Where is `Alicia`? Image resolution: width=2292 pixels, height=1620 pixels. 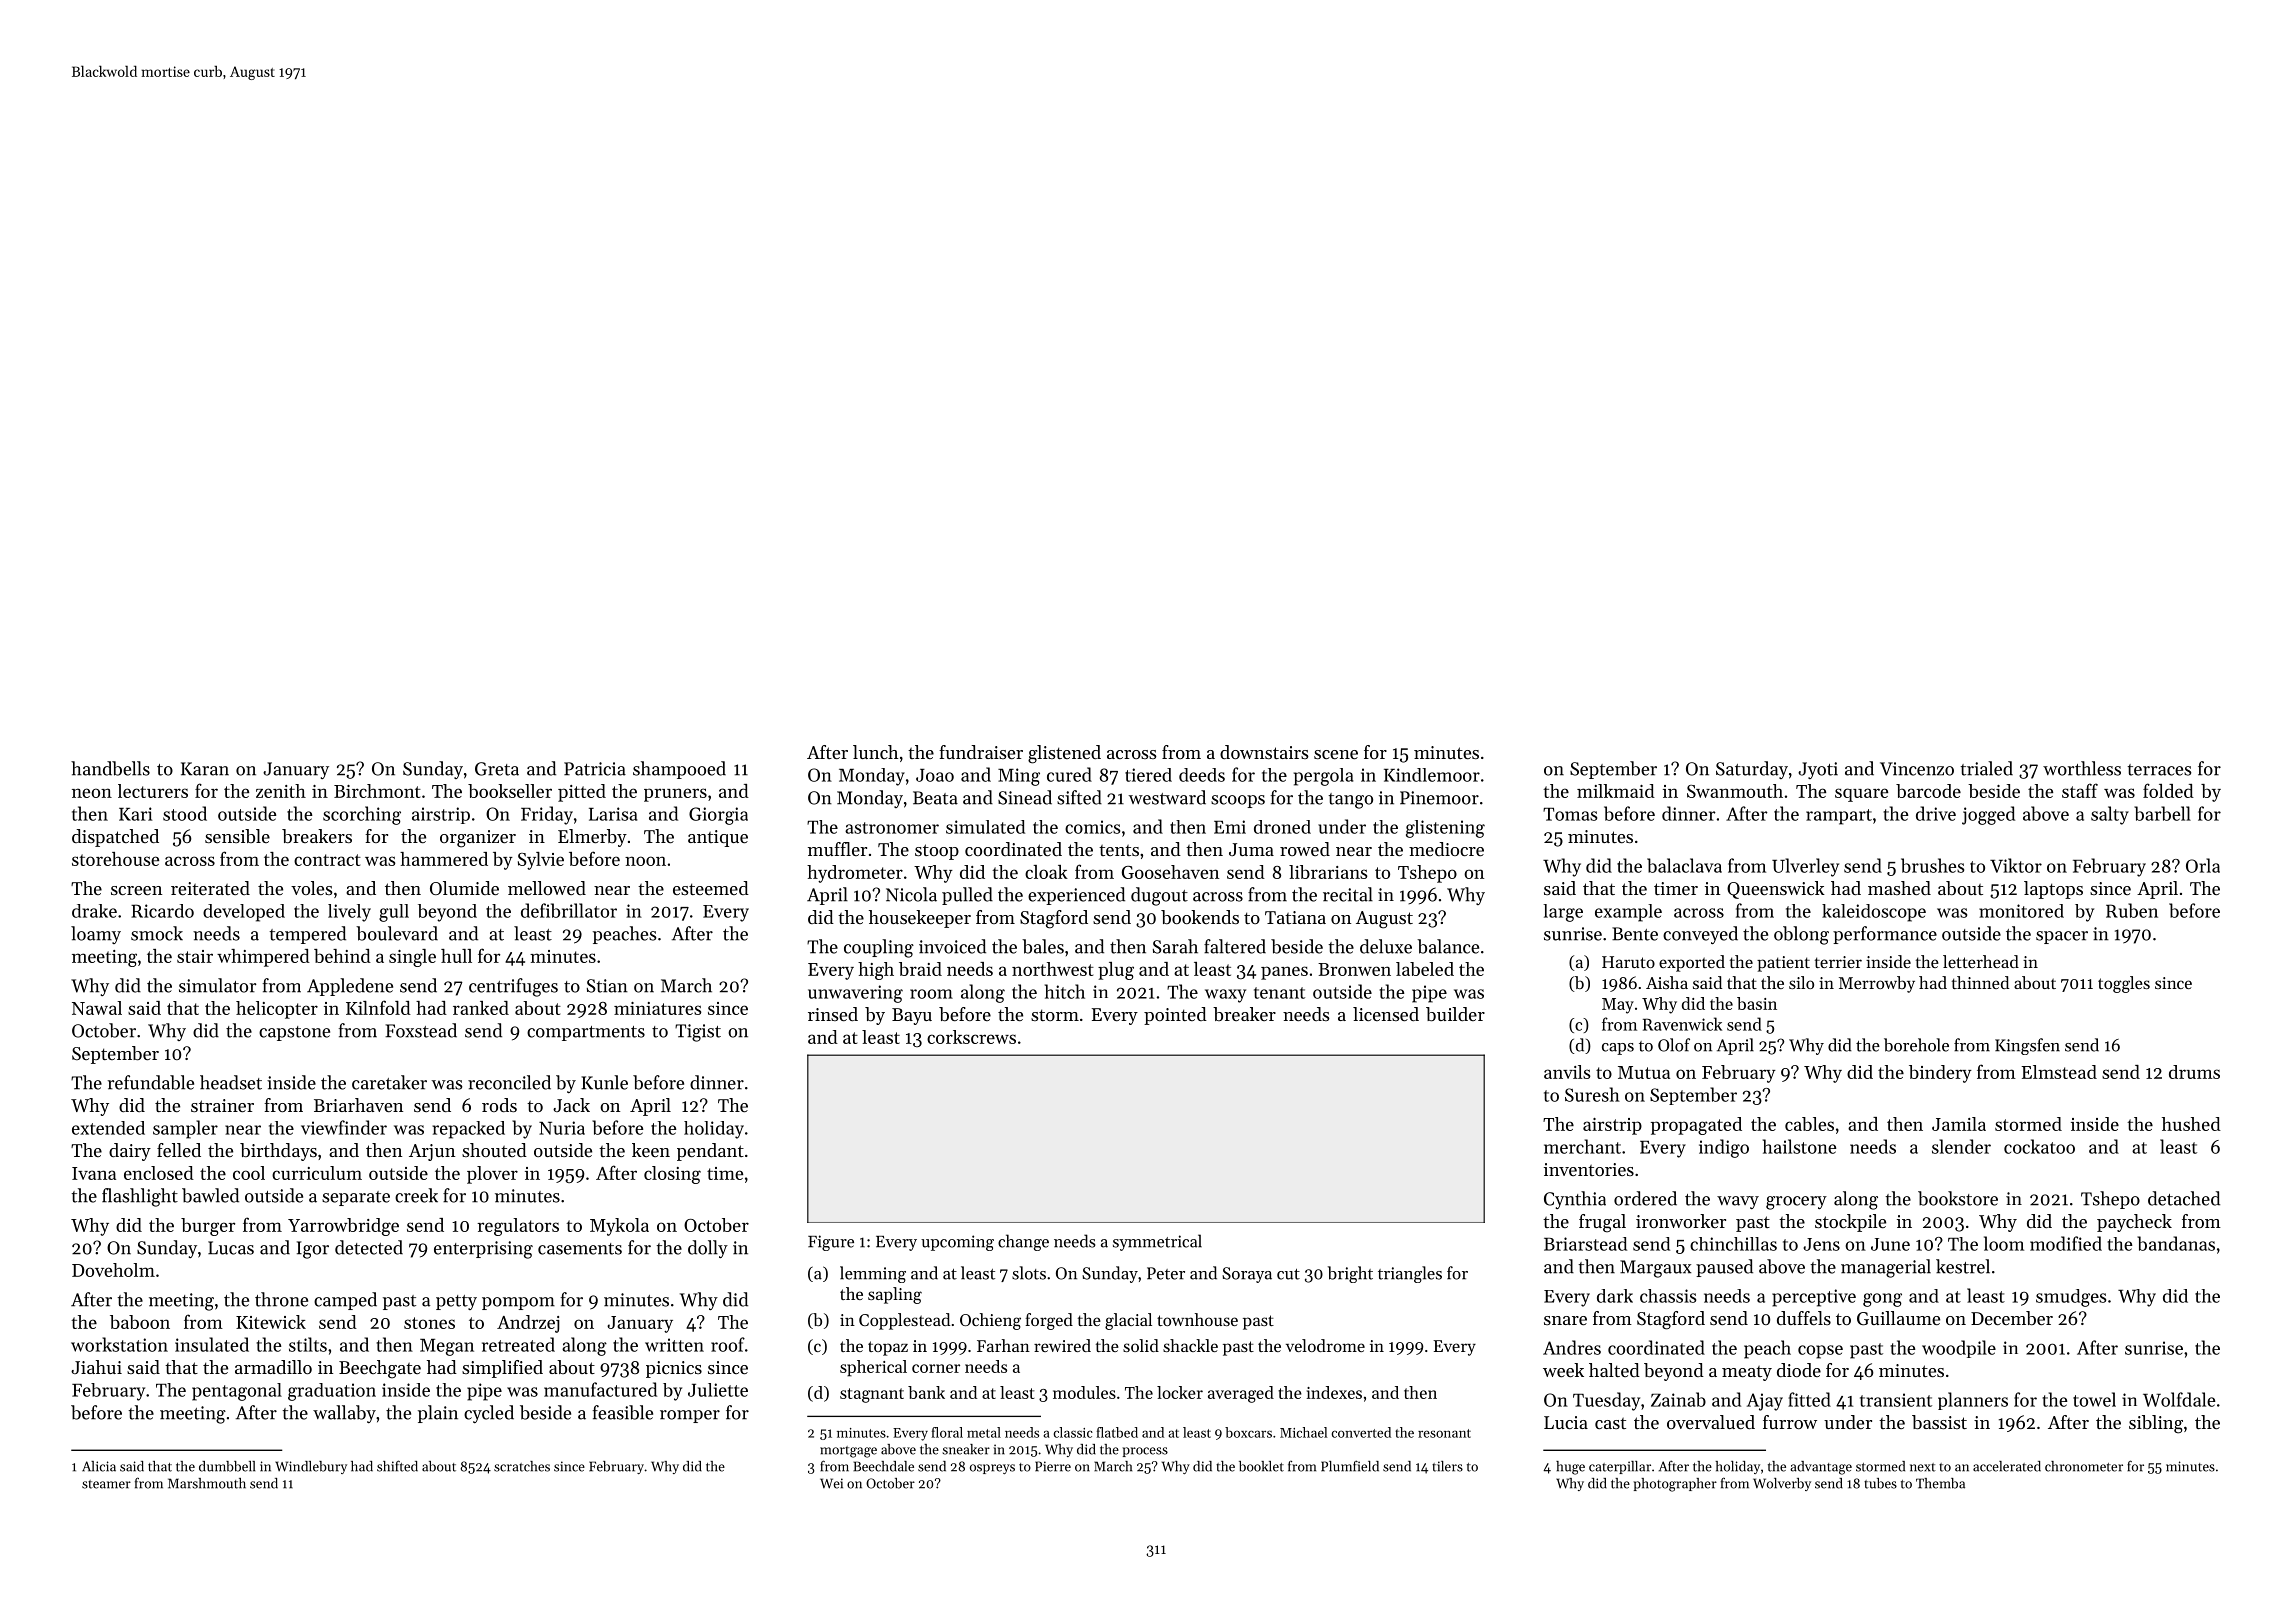 Alicia is located at coordinates (99, 1466).
